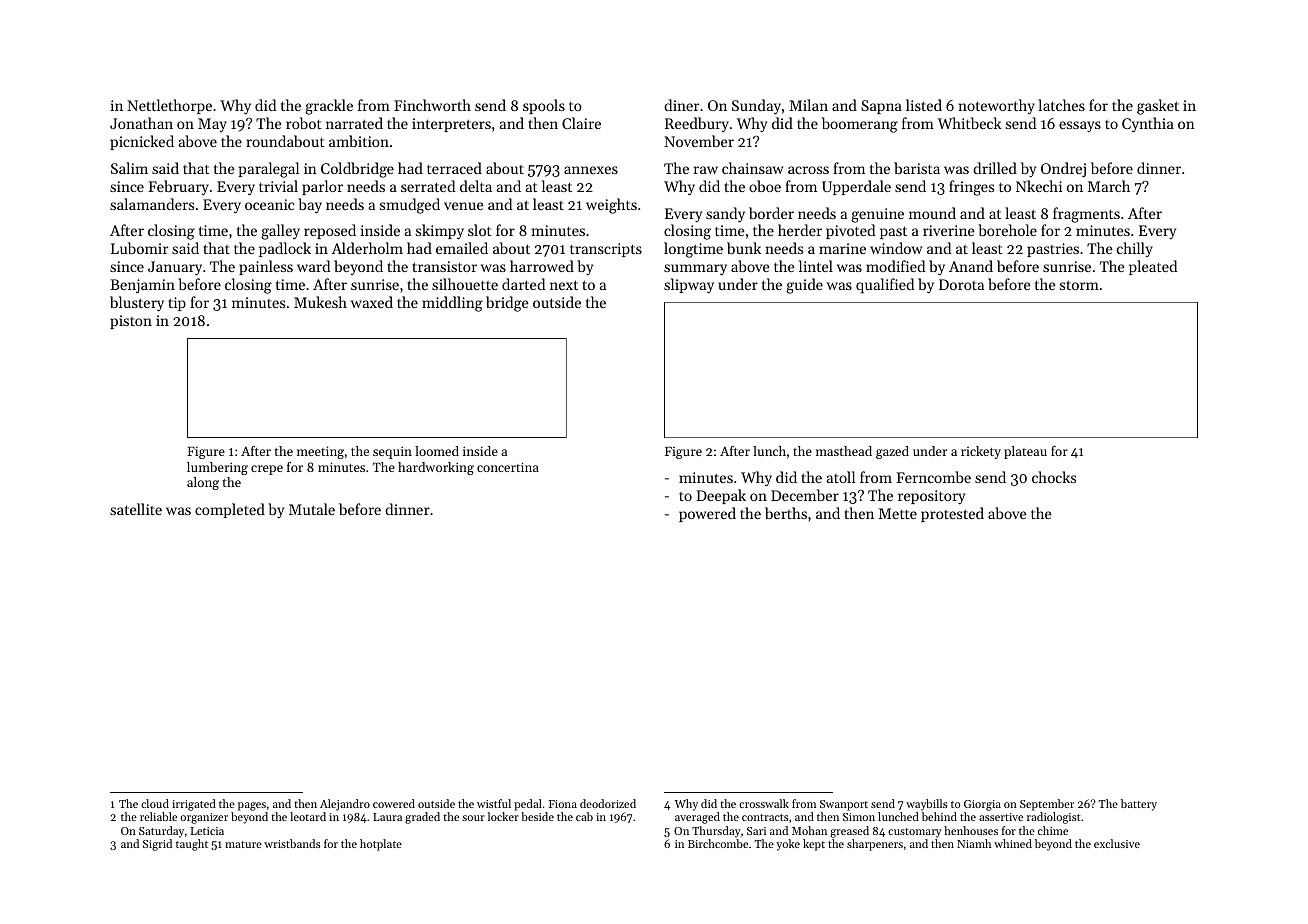 The image size is (1308, 924). I want to click on piston, so click(131, 322).
